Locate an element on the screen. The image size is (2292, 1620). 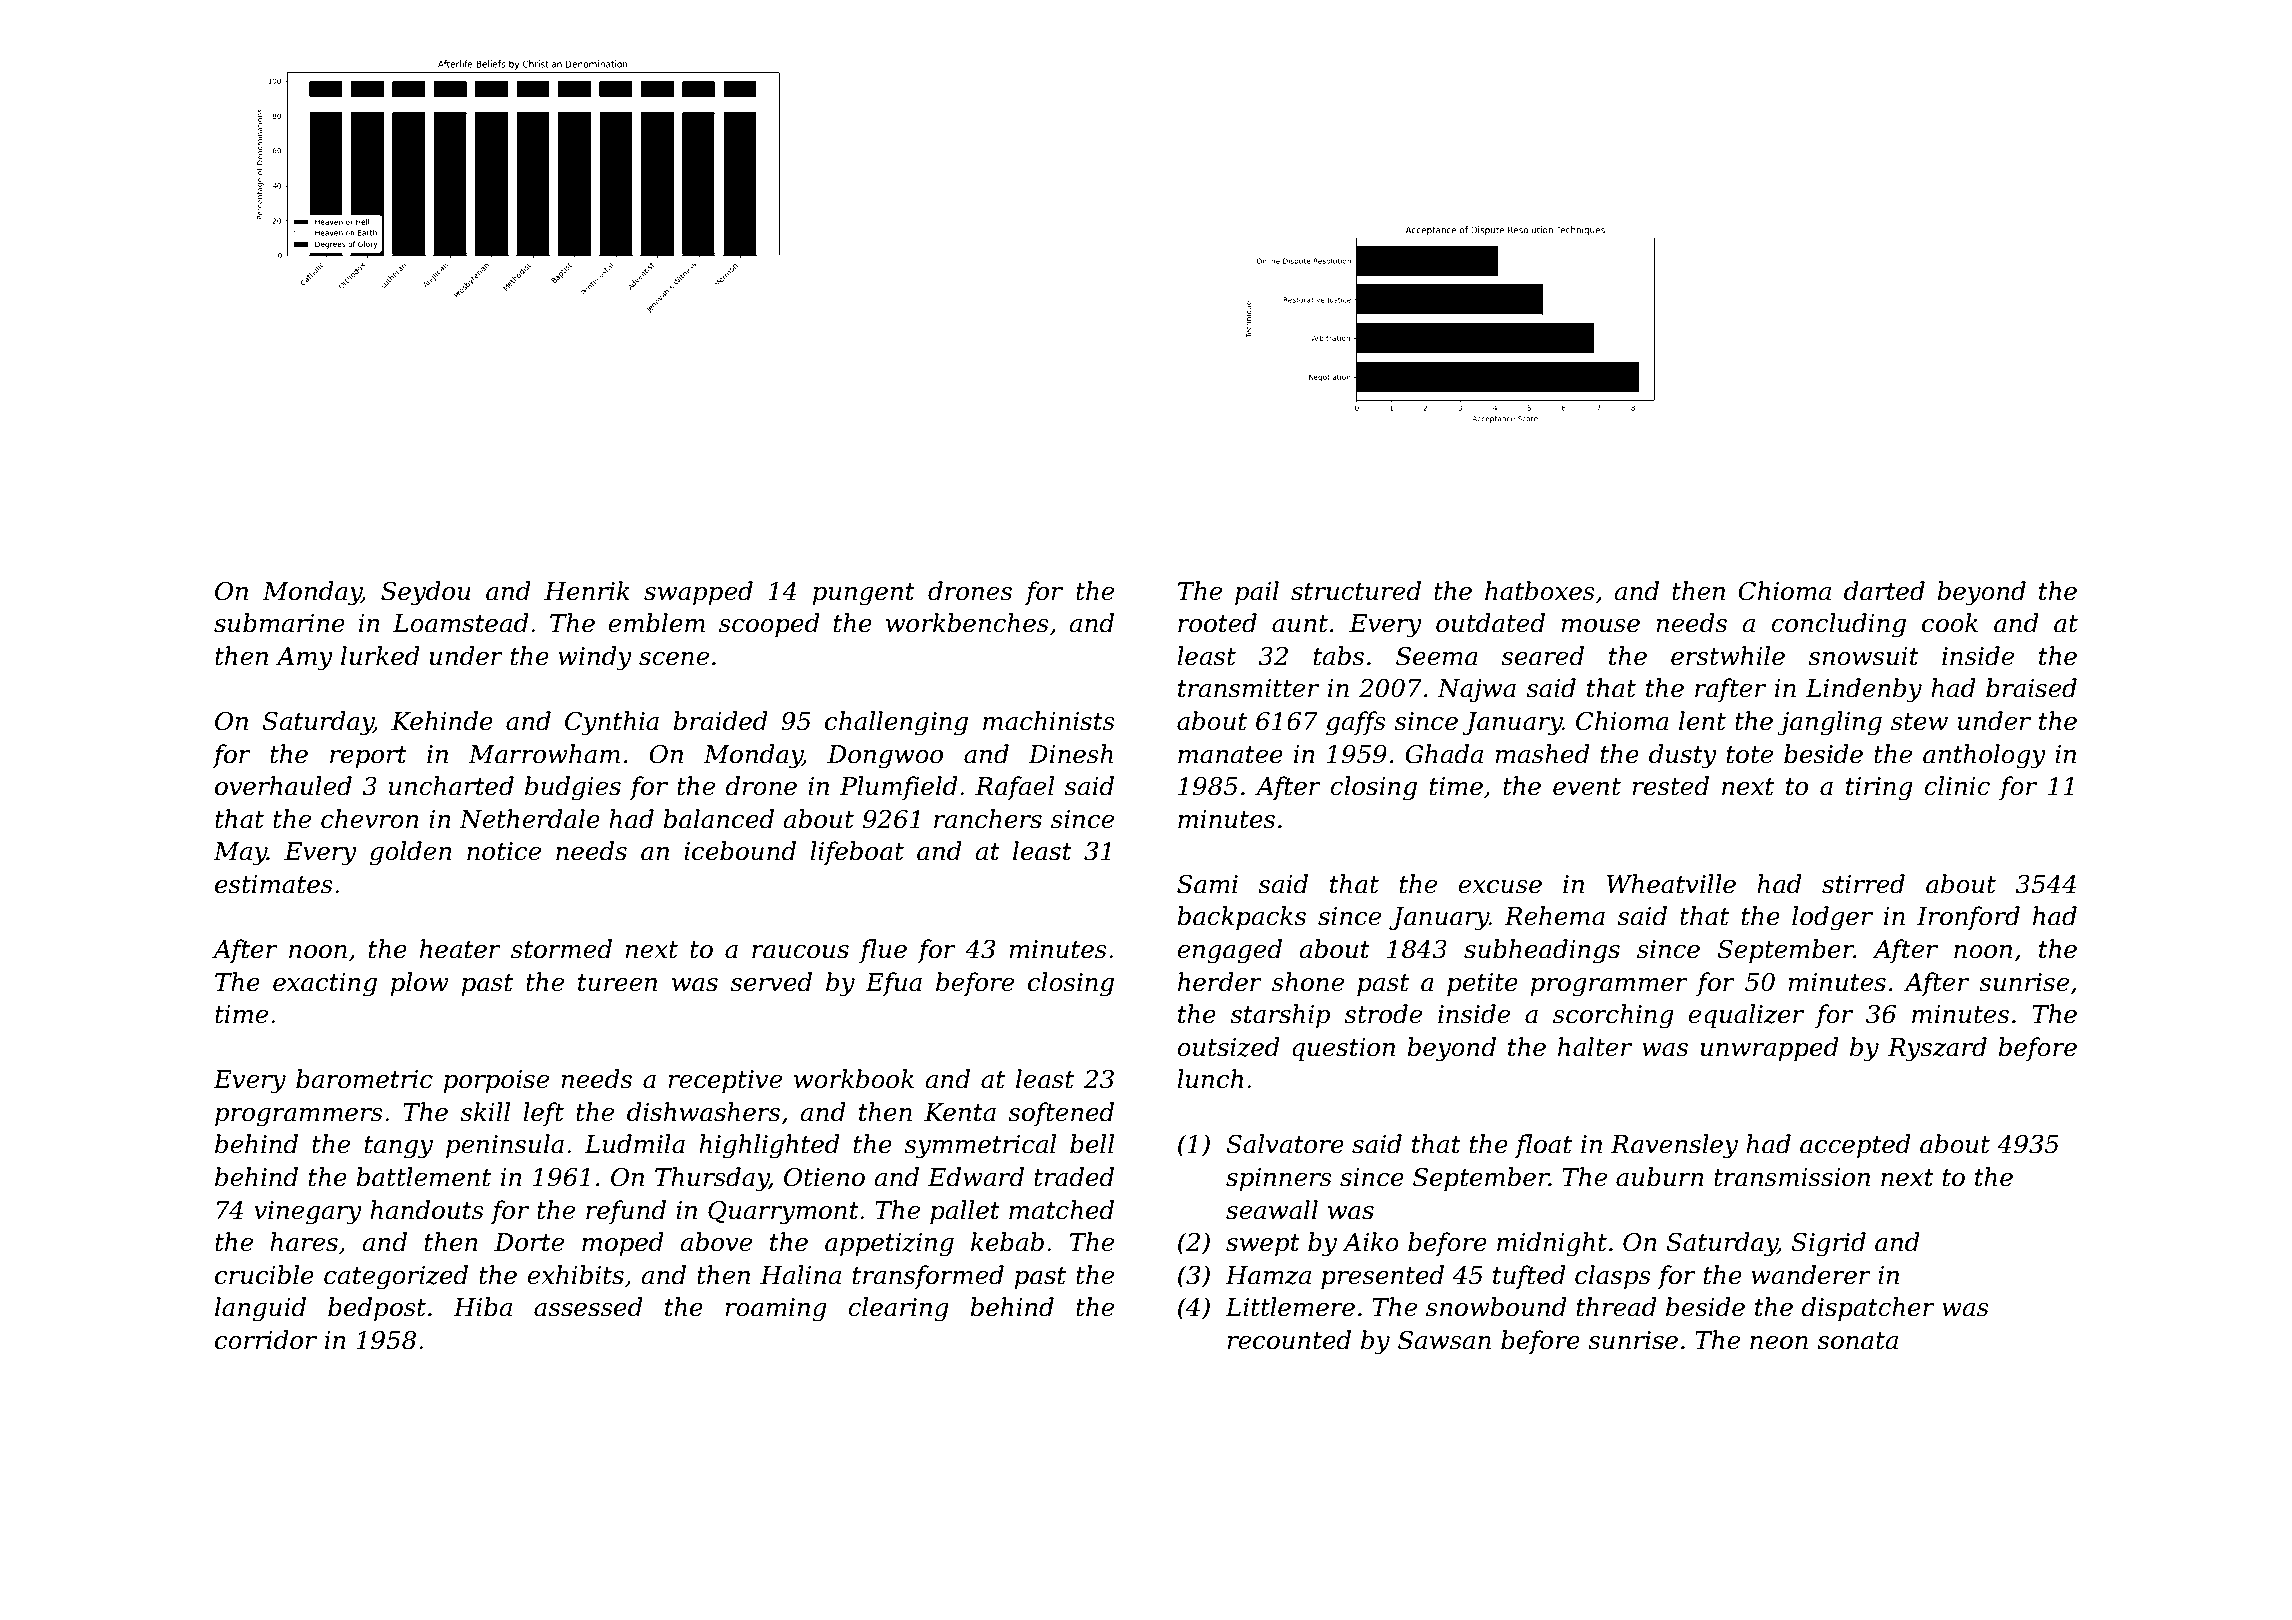
tangy is located at coordinates (399, 1147).
